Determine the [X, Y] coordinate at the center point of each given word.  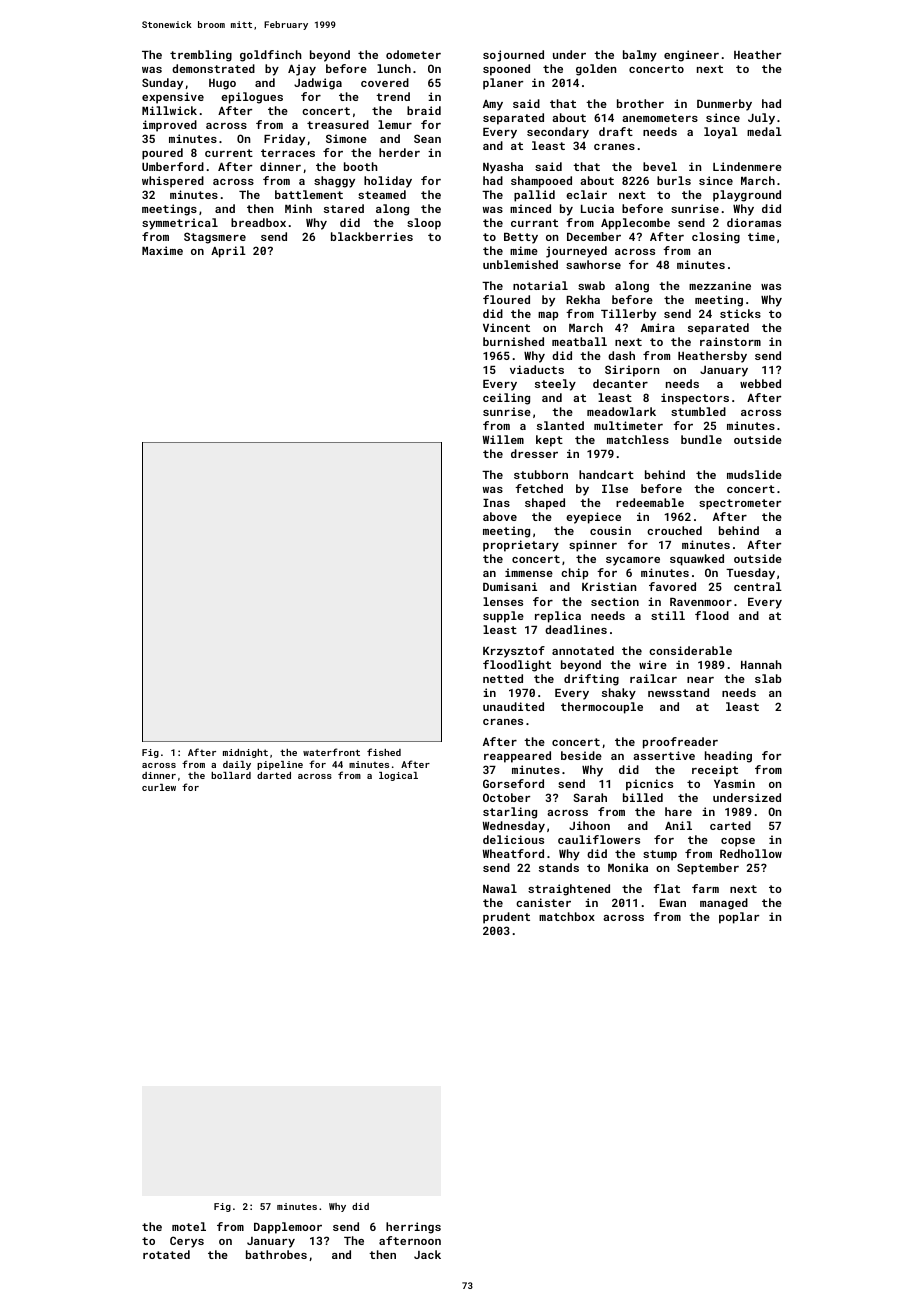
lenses [503, 601]
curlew [159, 787]
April [228, 252]
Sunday [162, 84]
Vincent [506, 327]
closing [716, 238]
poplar [739, 918]
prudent [506, 918]
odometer [413, 54]
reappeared [517, 757]
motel [189, 1226]
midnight [245, 753]
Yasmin [734, 783]
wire [653, 664]
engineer [691, 56]
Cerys [187, 1242]
